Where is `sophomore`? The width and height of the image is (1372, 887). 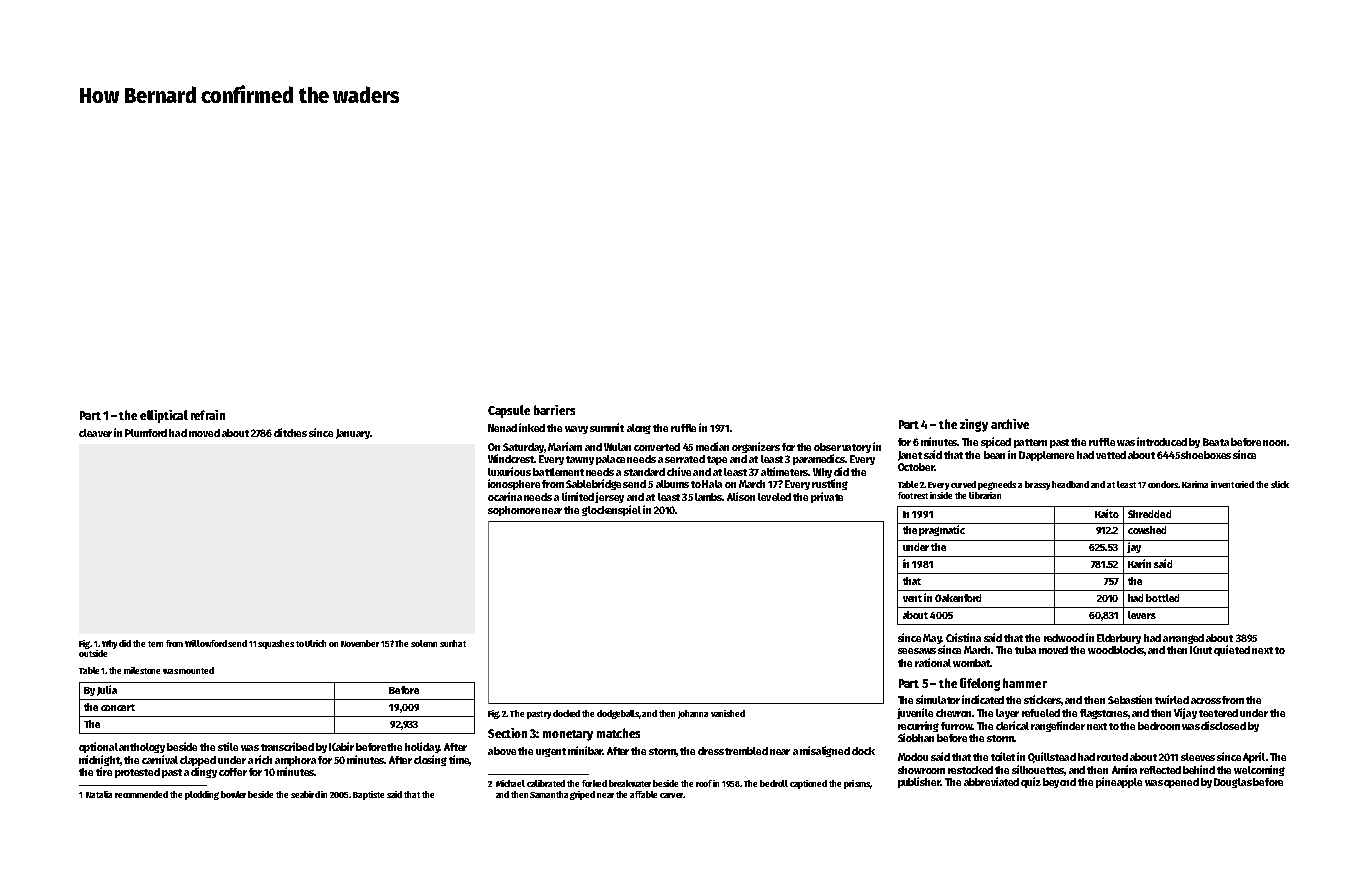
sophomore is located at coordinates (514, 511).
